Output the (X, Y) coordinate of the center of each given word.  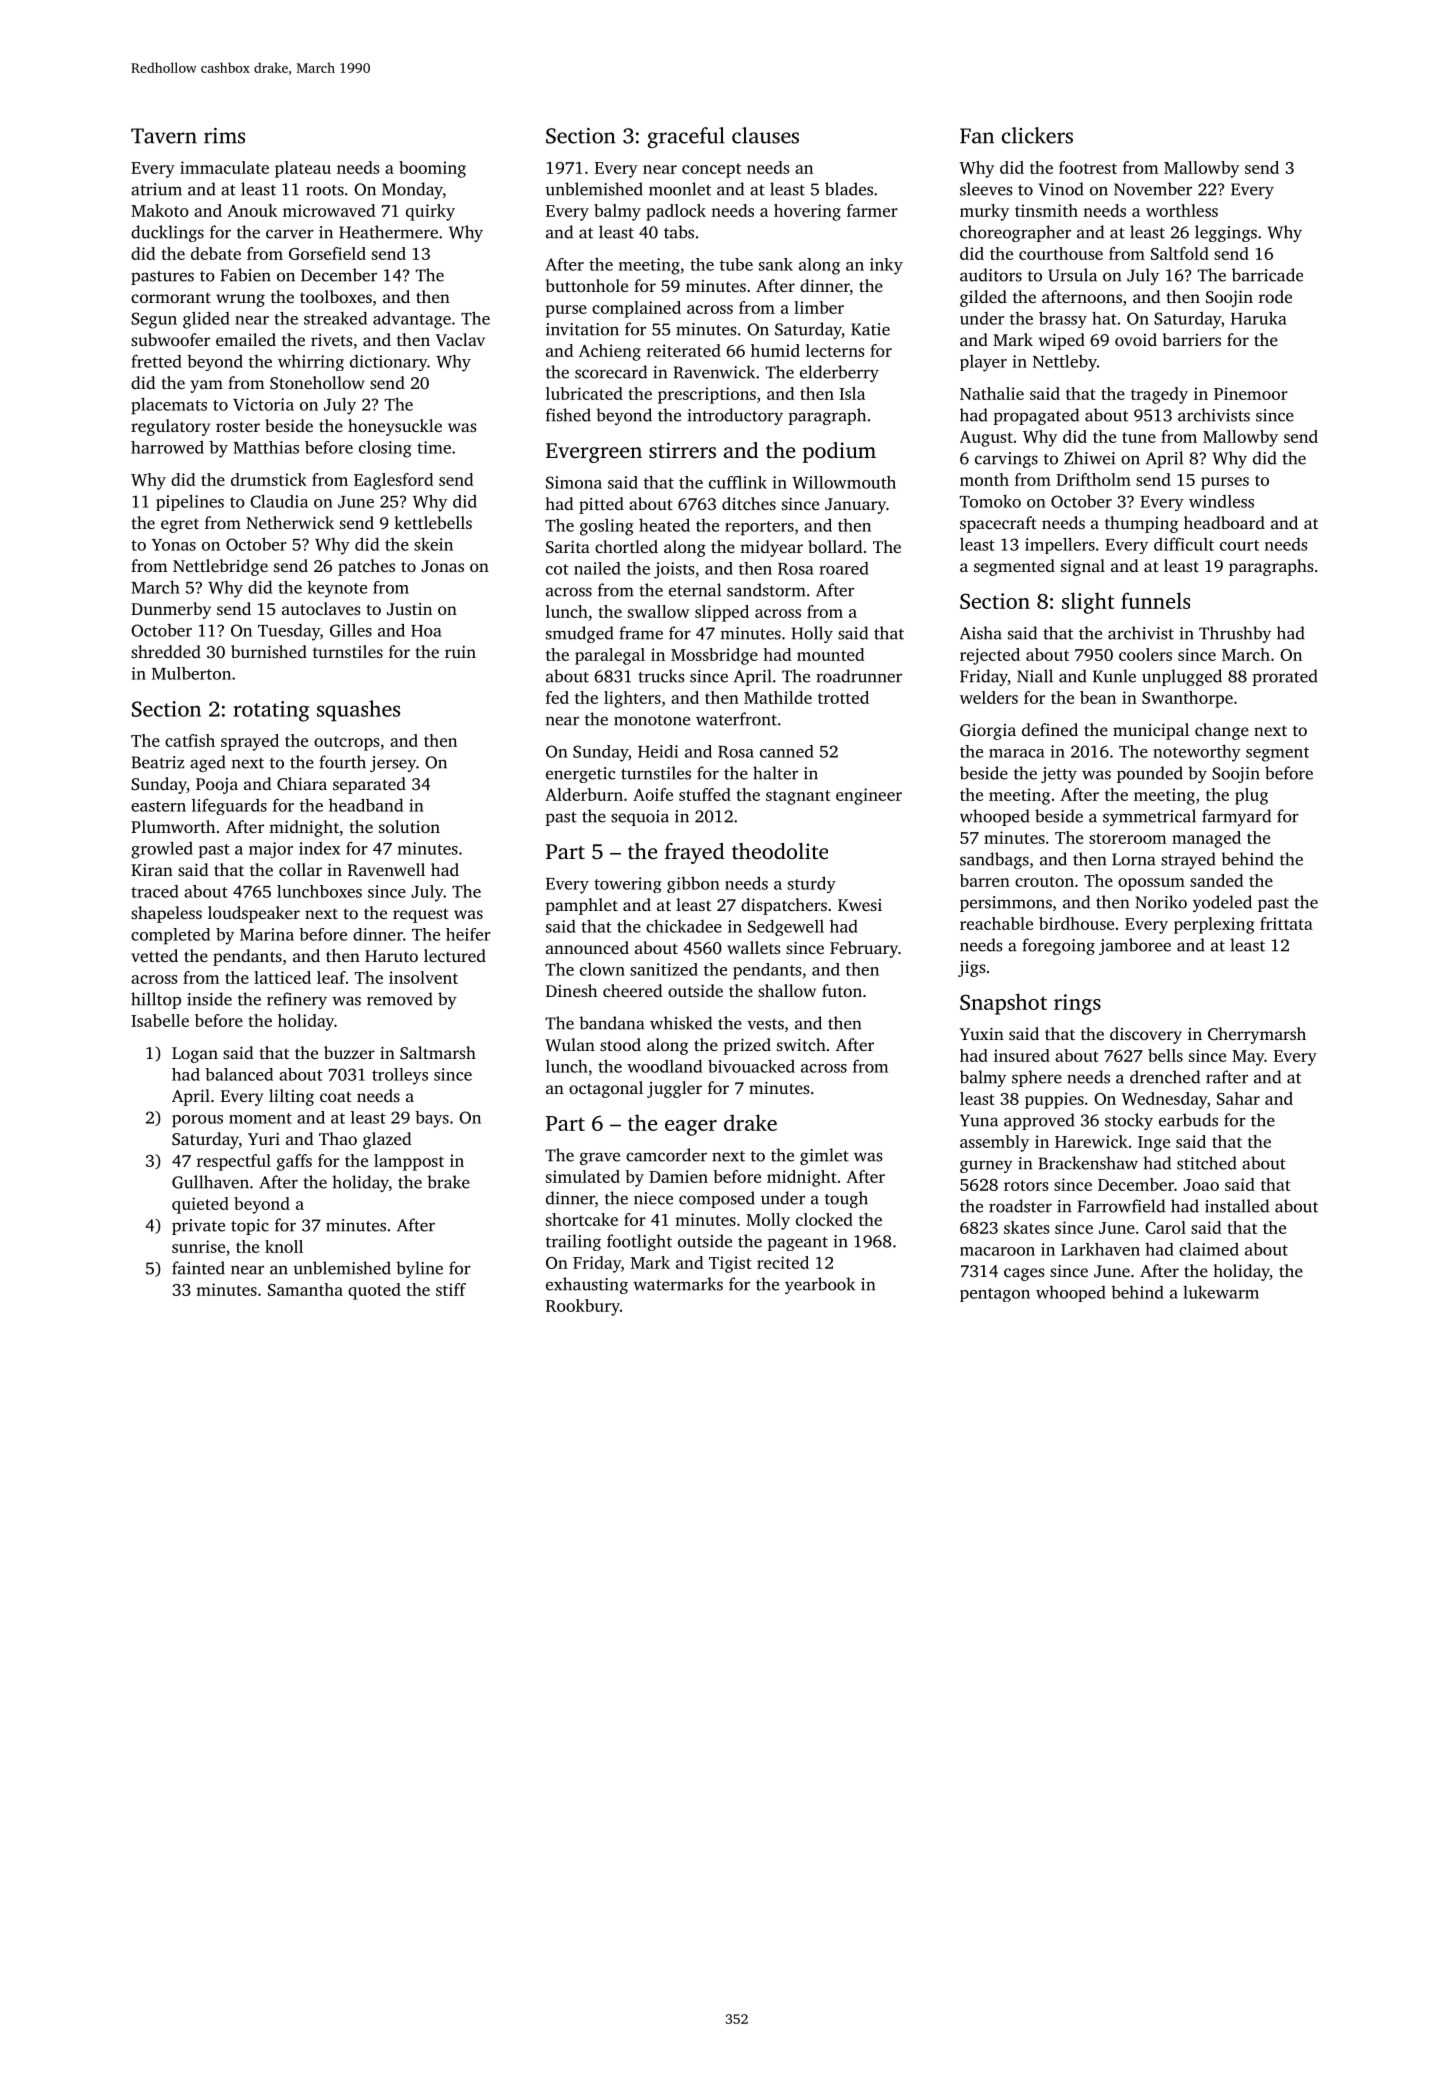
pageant (797, 1244)
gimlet (824, 1156)
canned (787, 751)
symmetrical (1149, 817)
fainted (198, 1268)
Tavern (164, 136)
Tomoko (990, 501)
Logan (195, 1055)
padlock (676, 212)
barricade (1267, 275)
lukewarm (1221, 1292)
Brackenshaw (1088, 1163)
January (855, 506)
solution (409, 826)
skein (433, 544)
